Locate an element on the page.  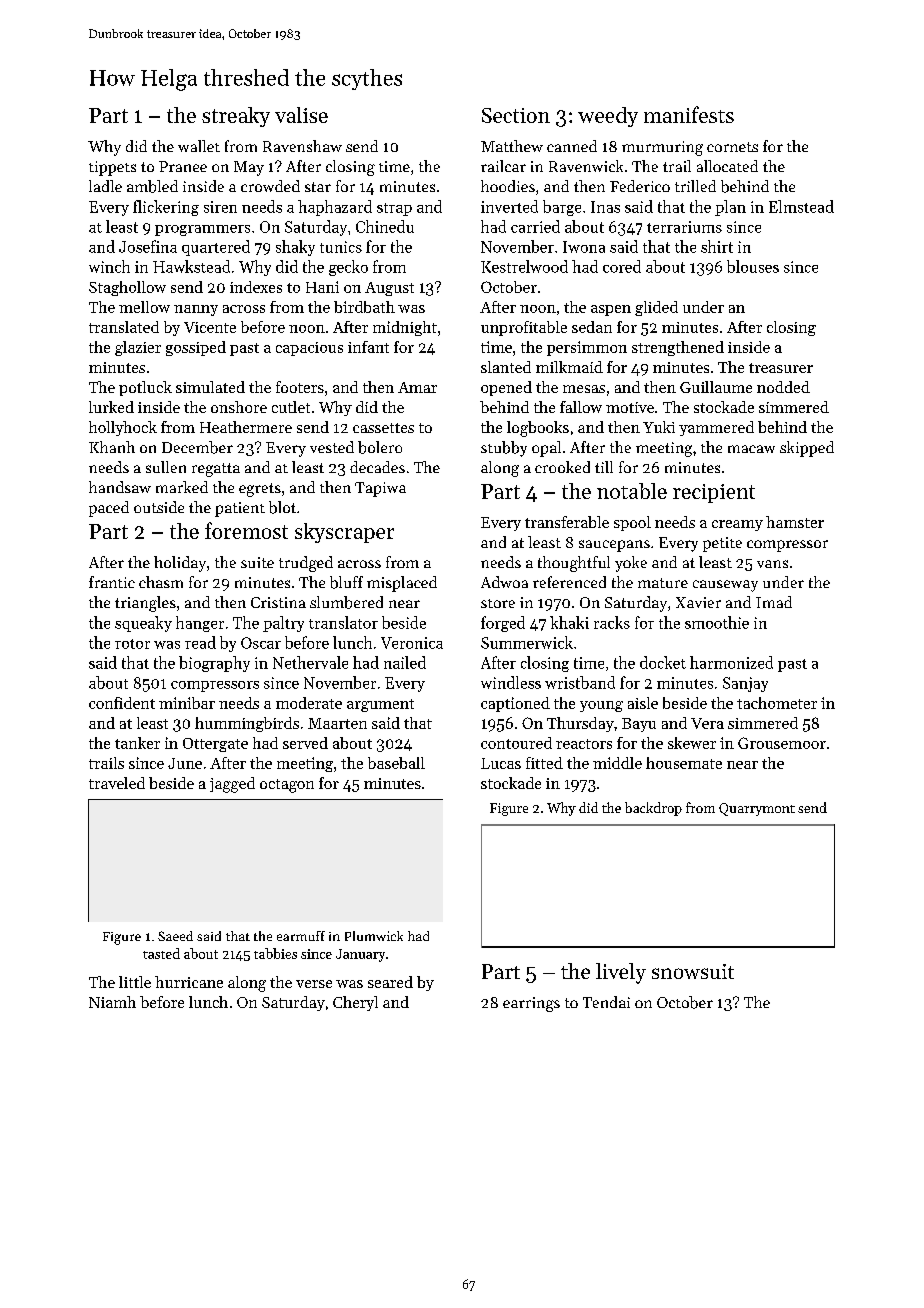
bluff is located at coordinates (346, 582).
